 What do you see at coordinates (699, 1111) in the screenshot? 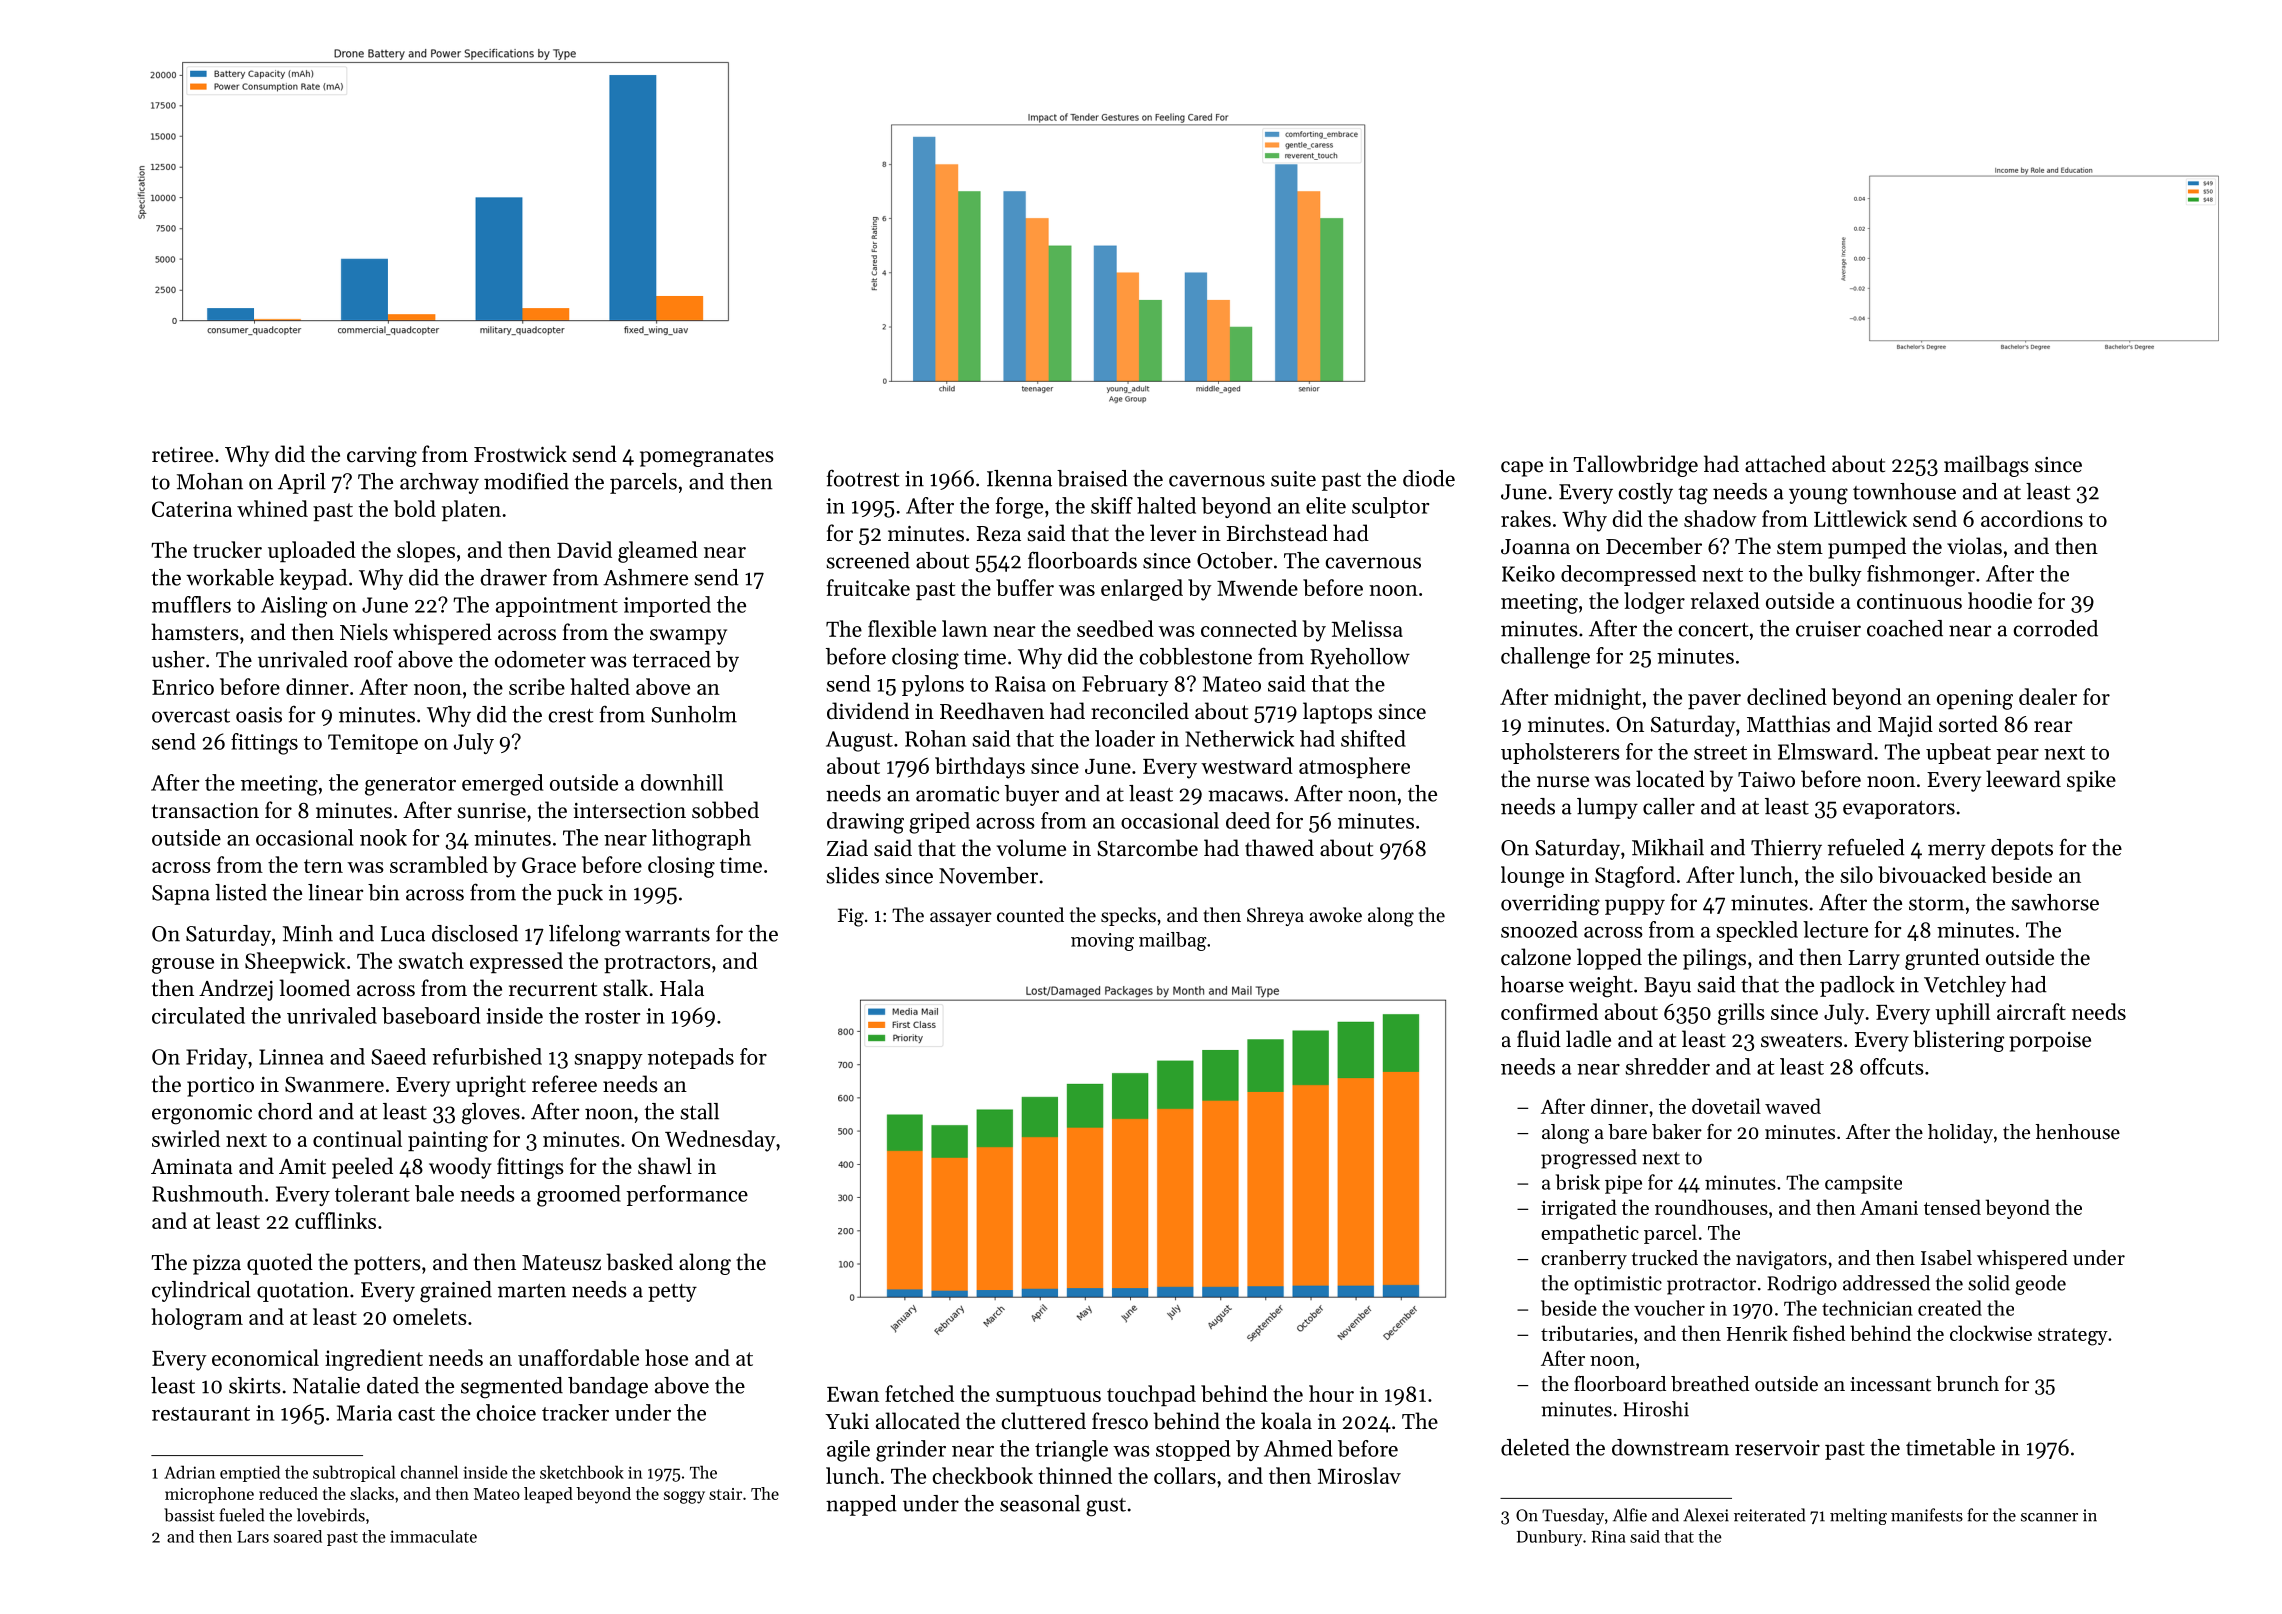
I see `stall` at bounding box center [699, 1111].
